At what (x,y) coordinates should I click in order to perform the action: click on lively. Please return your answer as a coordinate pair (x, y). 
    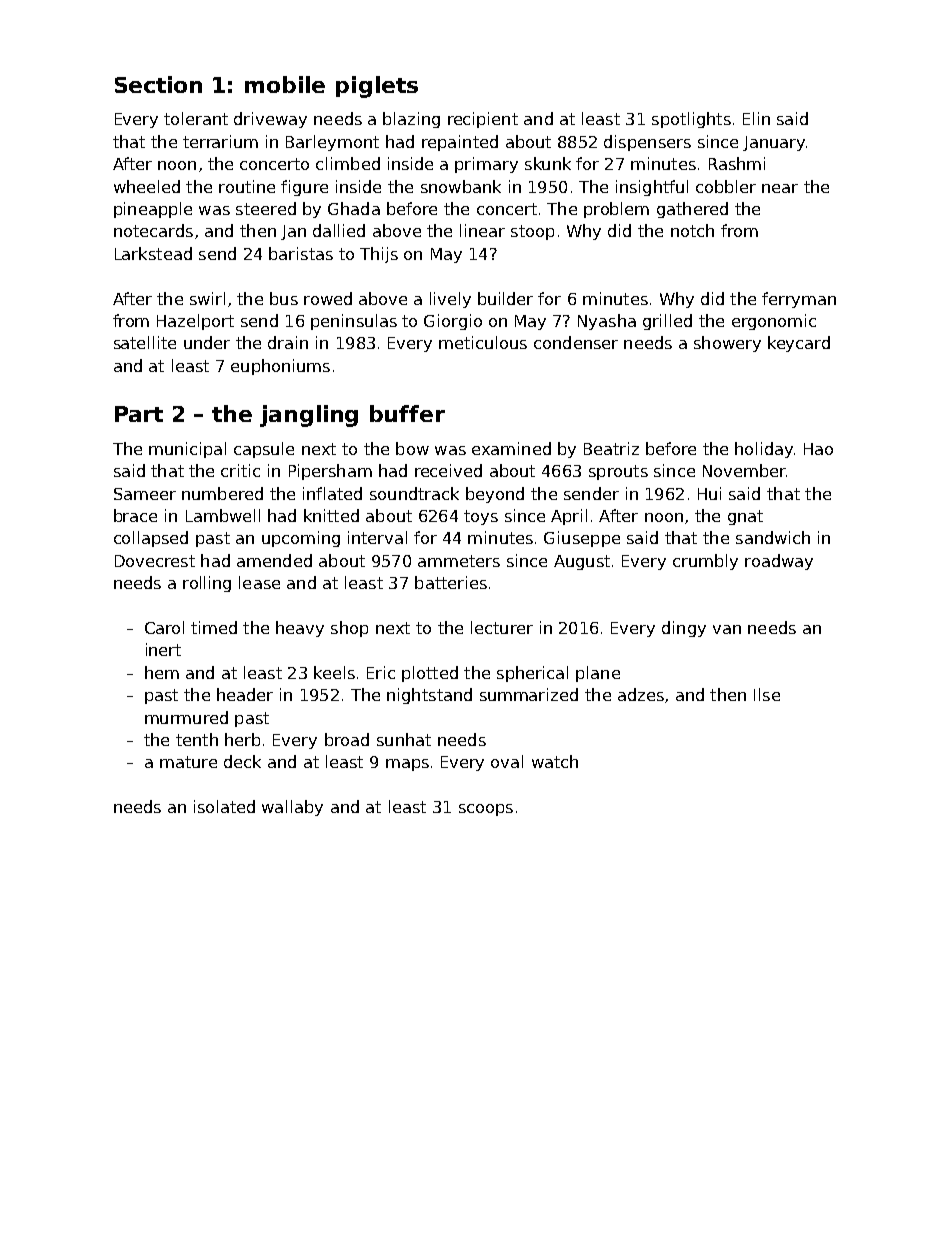
    Looking at the image, I should click on (450, 300).
